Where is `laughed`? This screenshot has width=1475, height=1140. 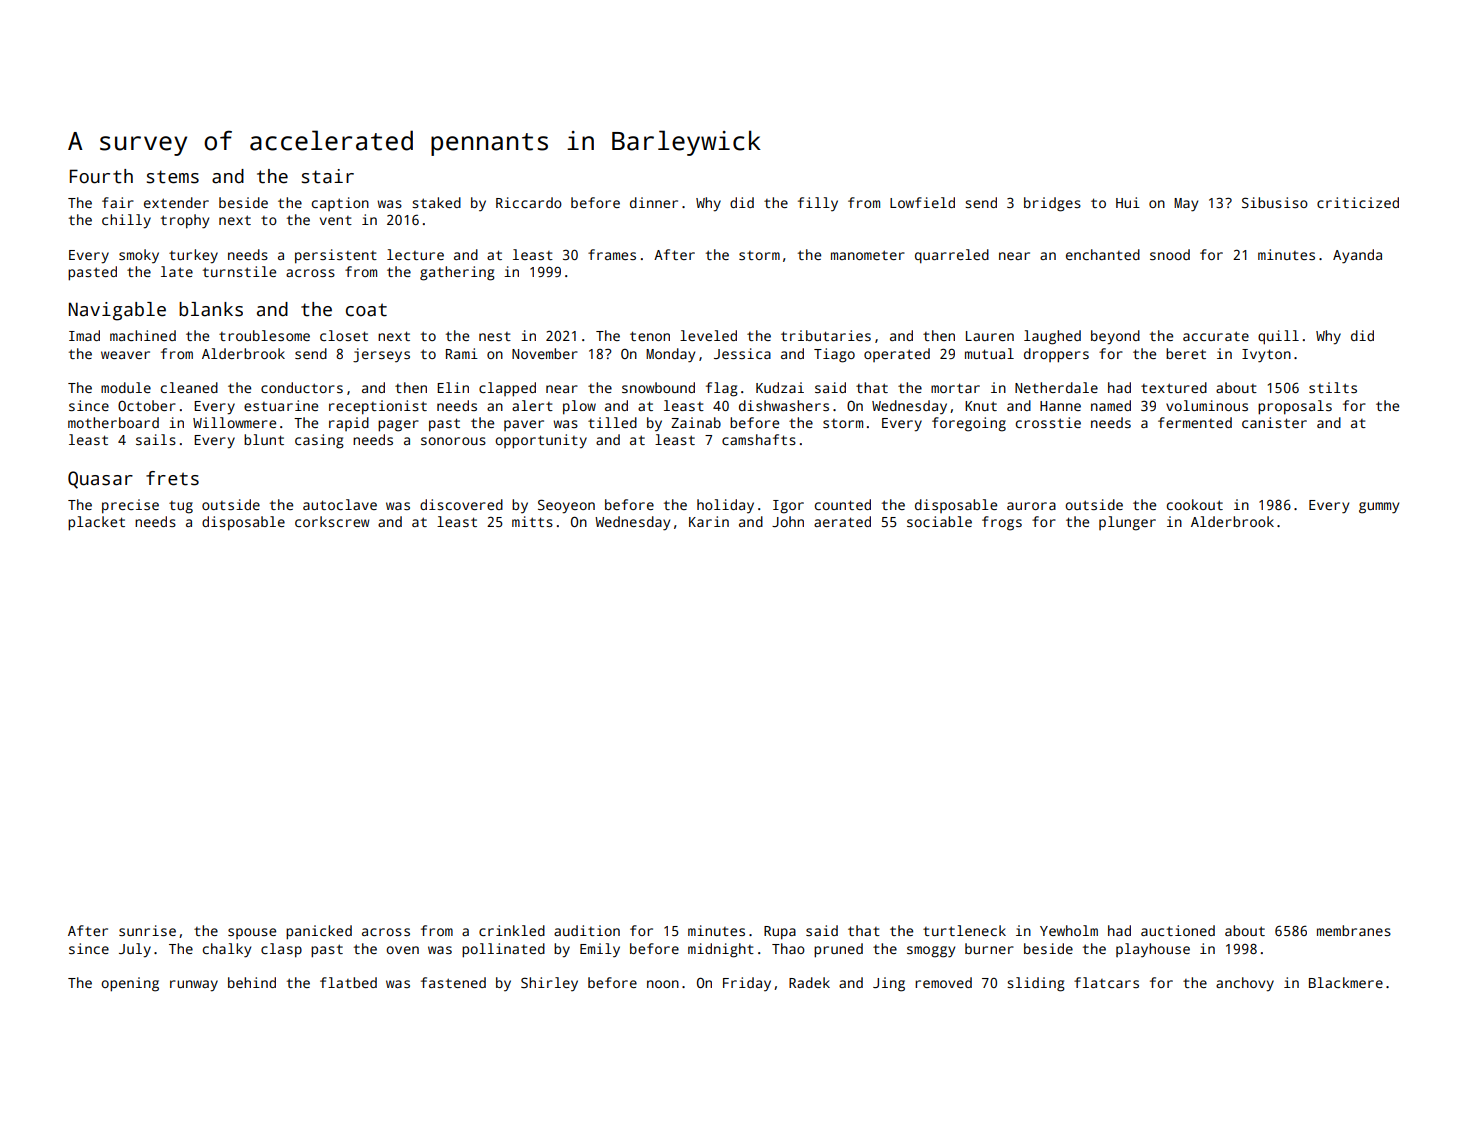
laughed is located at coordinates (1052, 337).
